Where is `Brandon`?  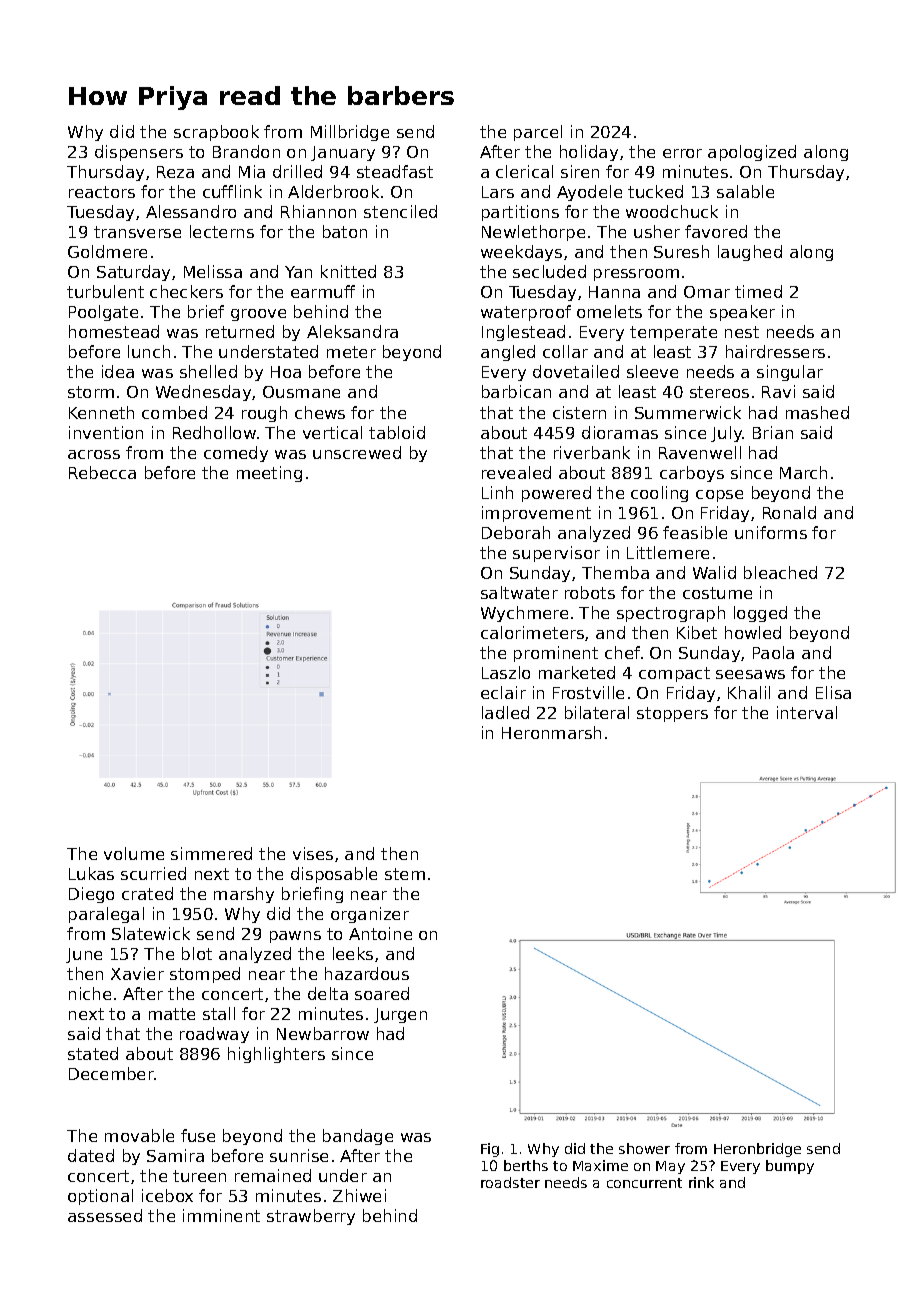
Brandon is located at coordinates (246, 151).
